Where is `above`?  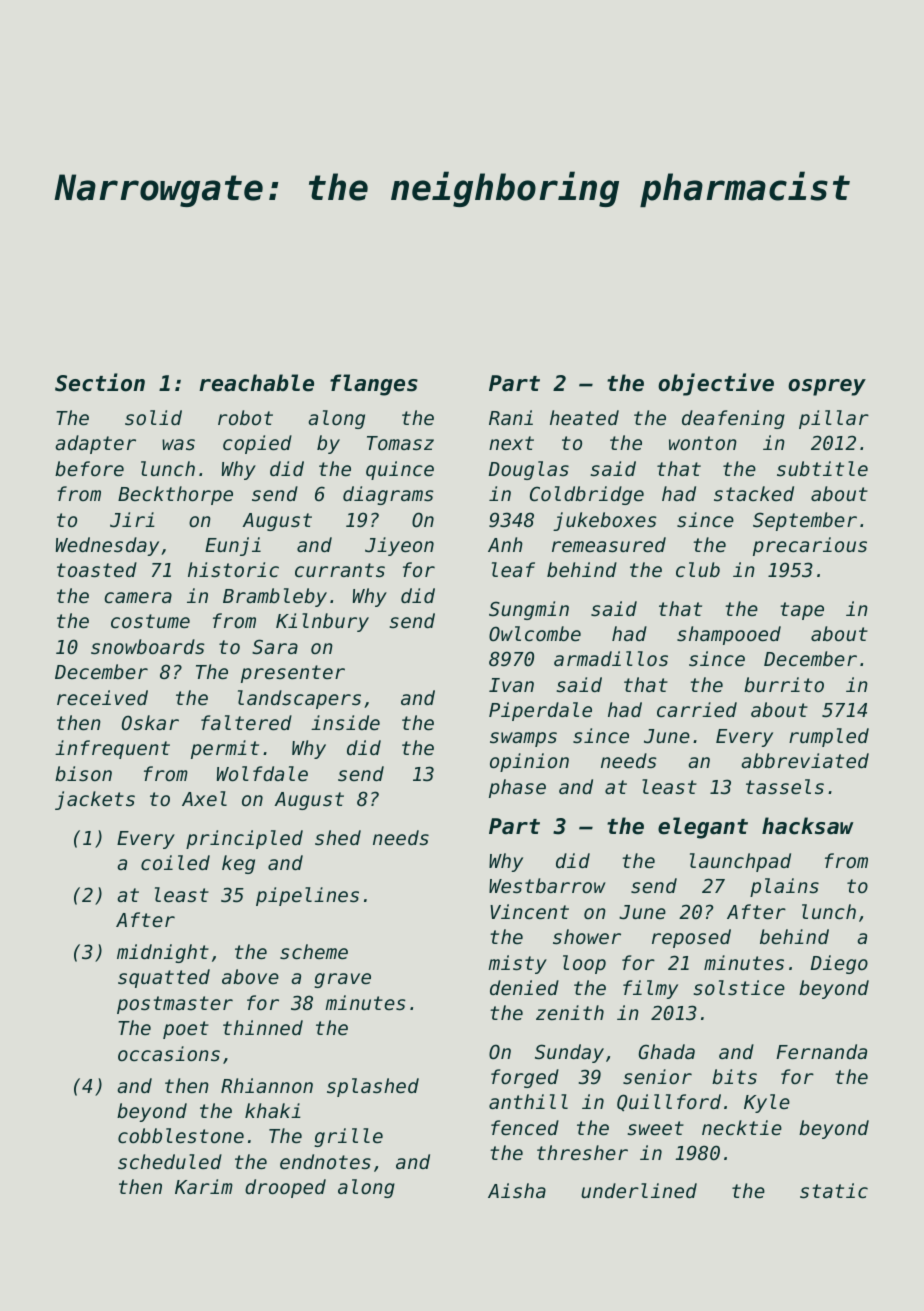 above is located at coordinates (250, 976).
